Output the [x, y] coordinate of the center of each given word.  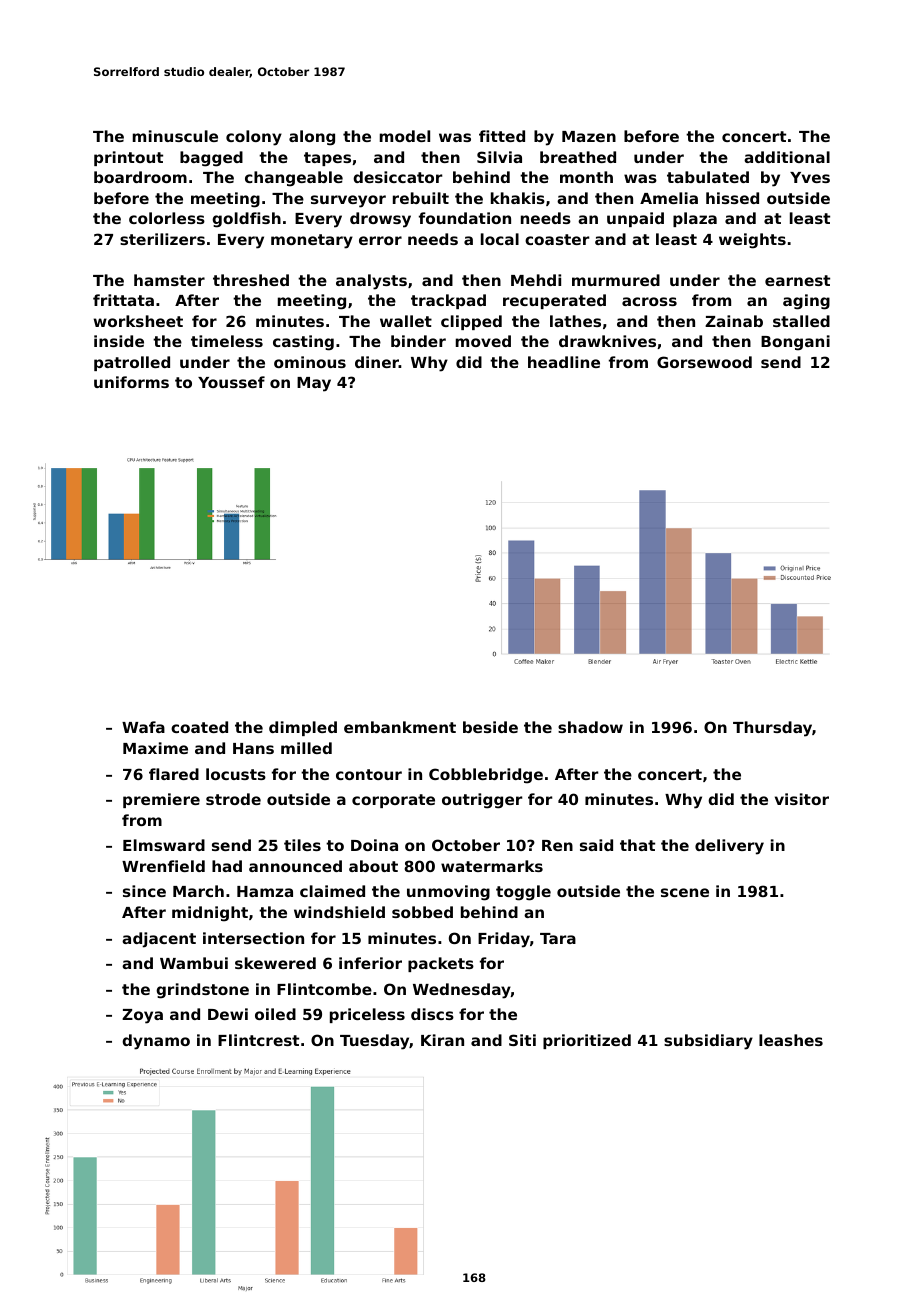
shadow [590, 727]
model [405, 136]
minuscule [175, 136]
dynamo [156, 1042]
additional [787, 157]
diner [377, 362]
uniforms [131, 382]
